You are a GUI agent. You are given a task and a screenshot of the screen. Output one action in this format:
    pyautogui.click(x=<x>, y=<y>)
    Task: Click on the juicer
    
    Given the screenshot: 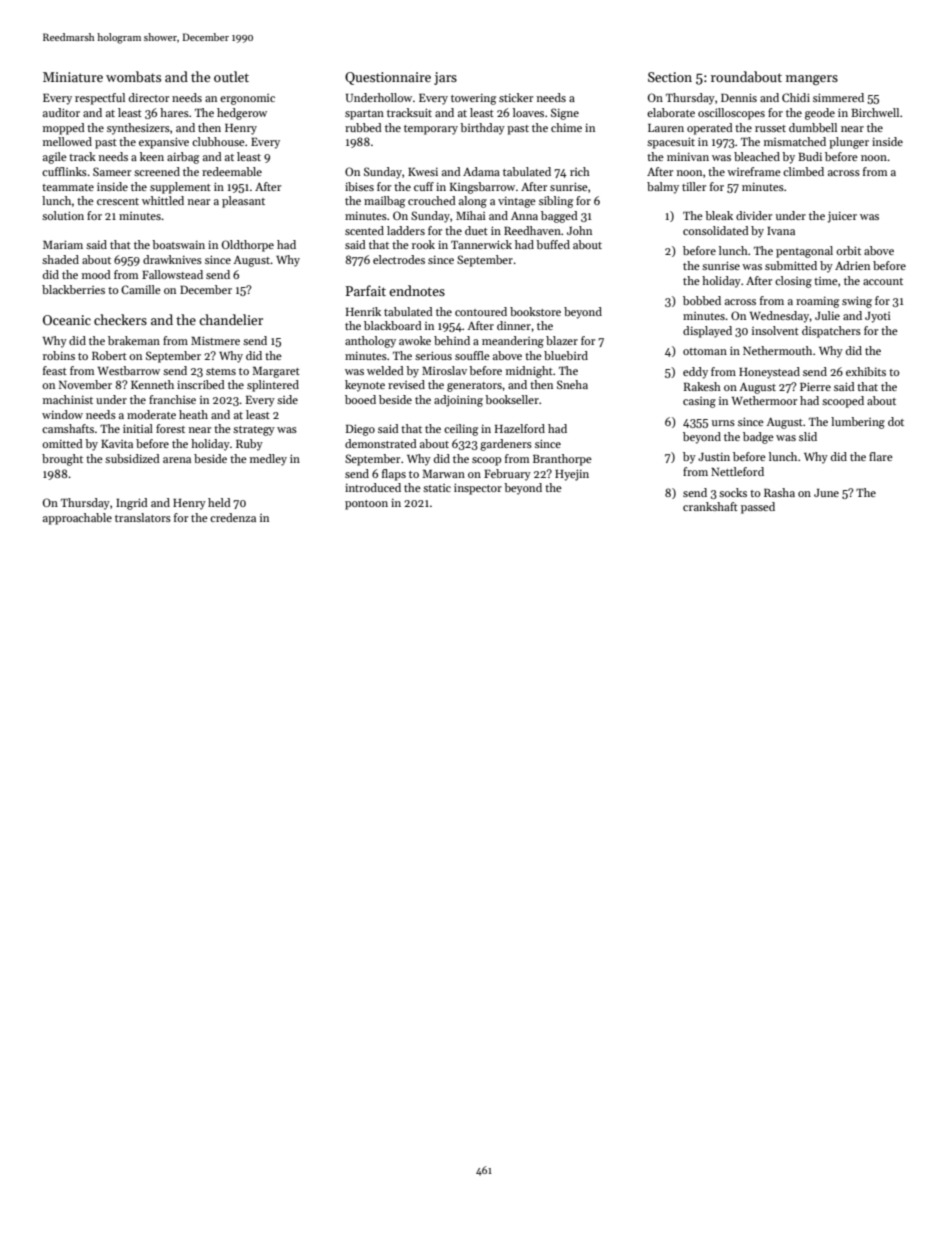 What is the action you would take?
    pyautogui.click(x=842, y=217)
